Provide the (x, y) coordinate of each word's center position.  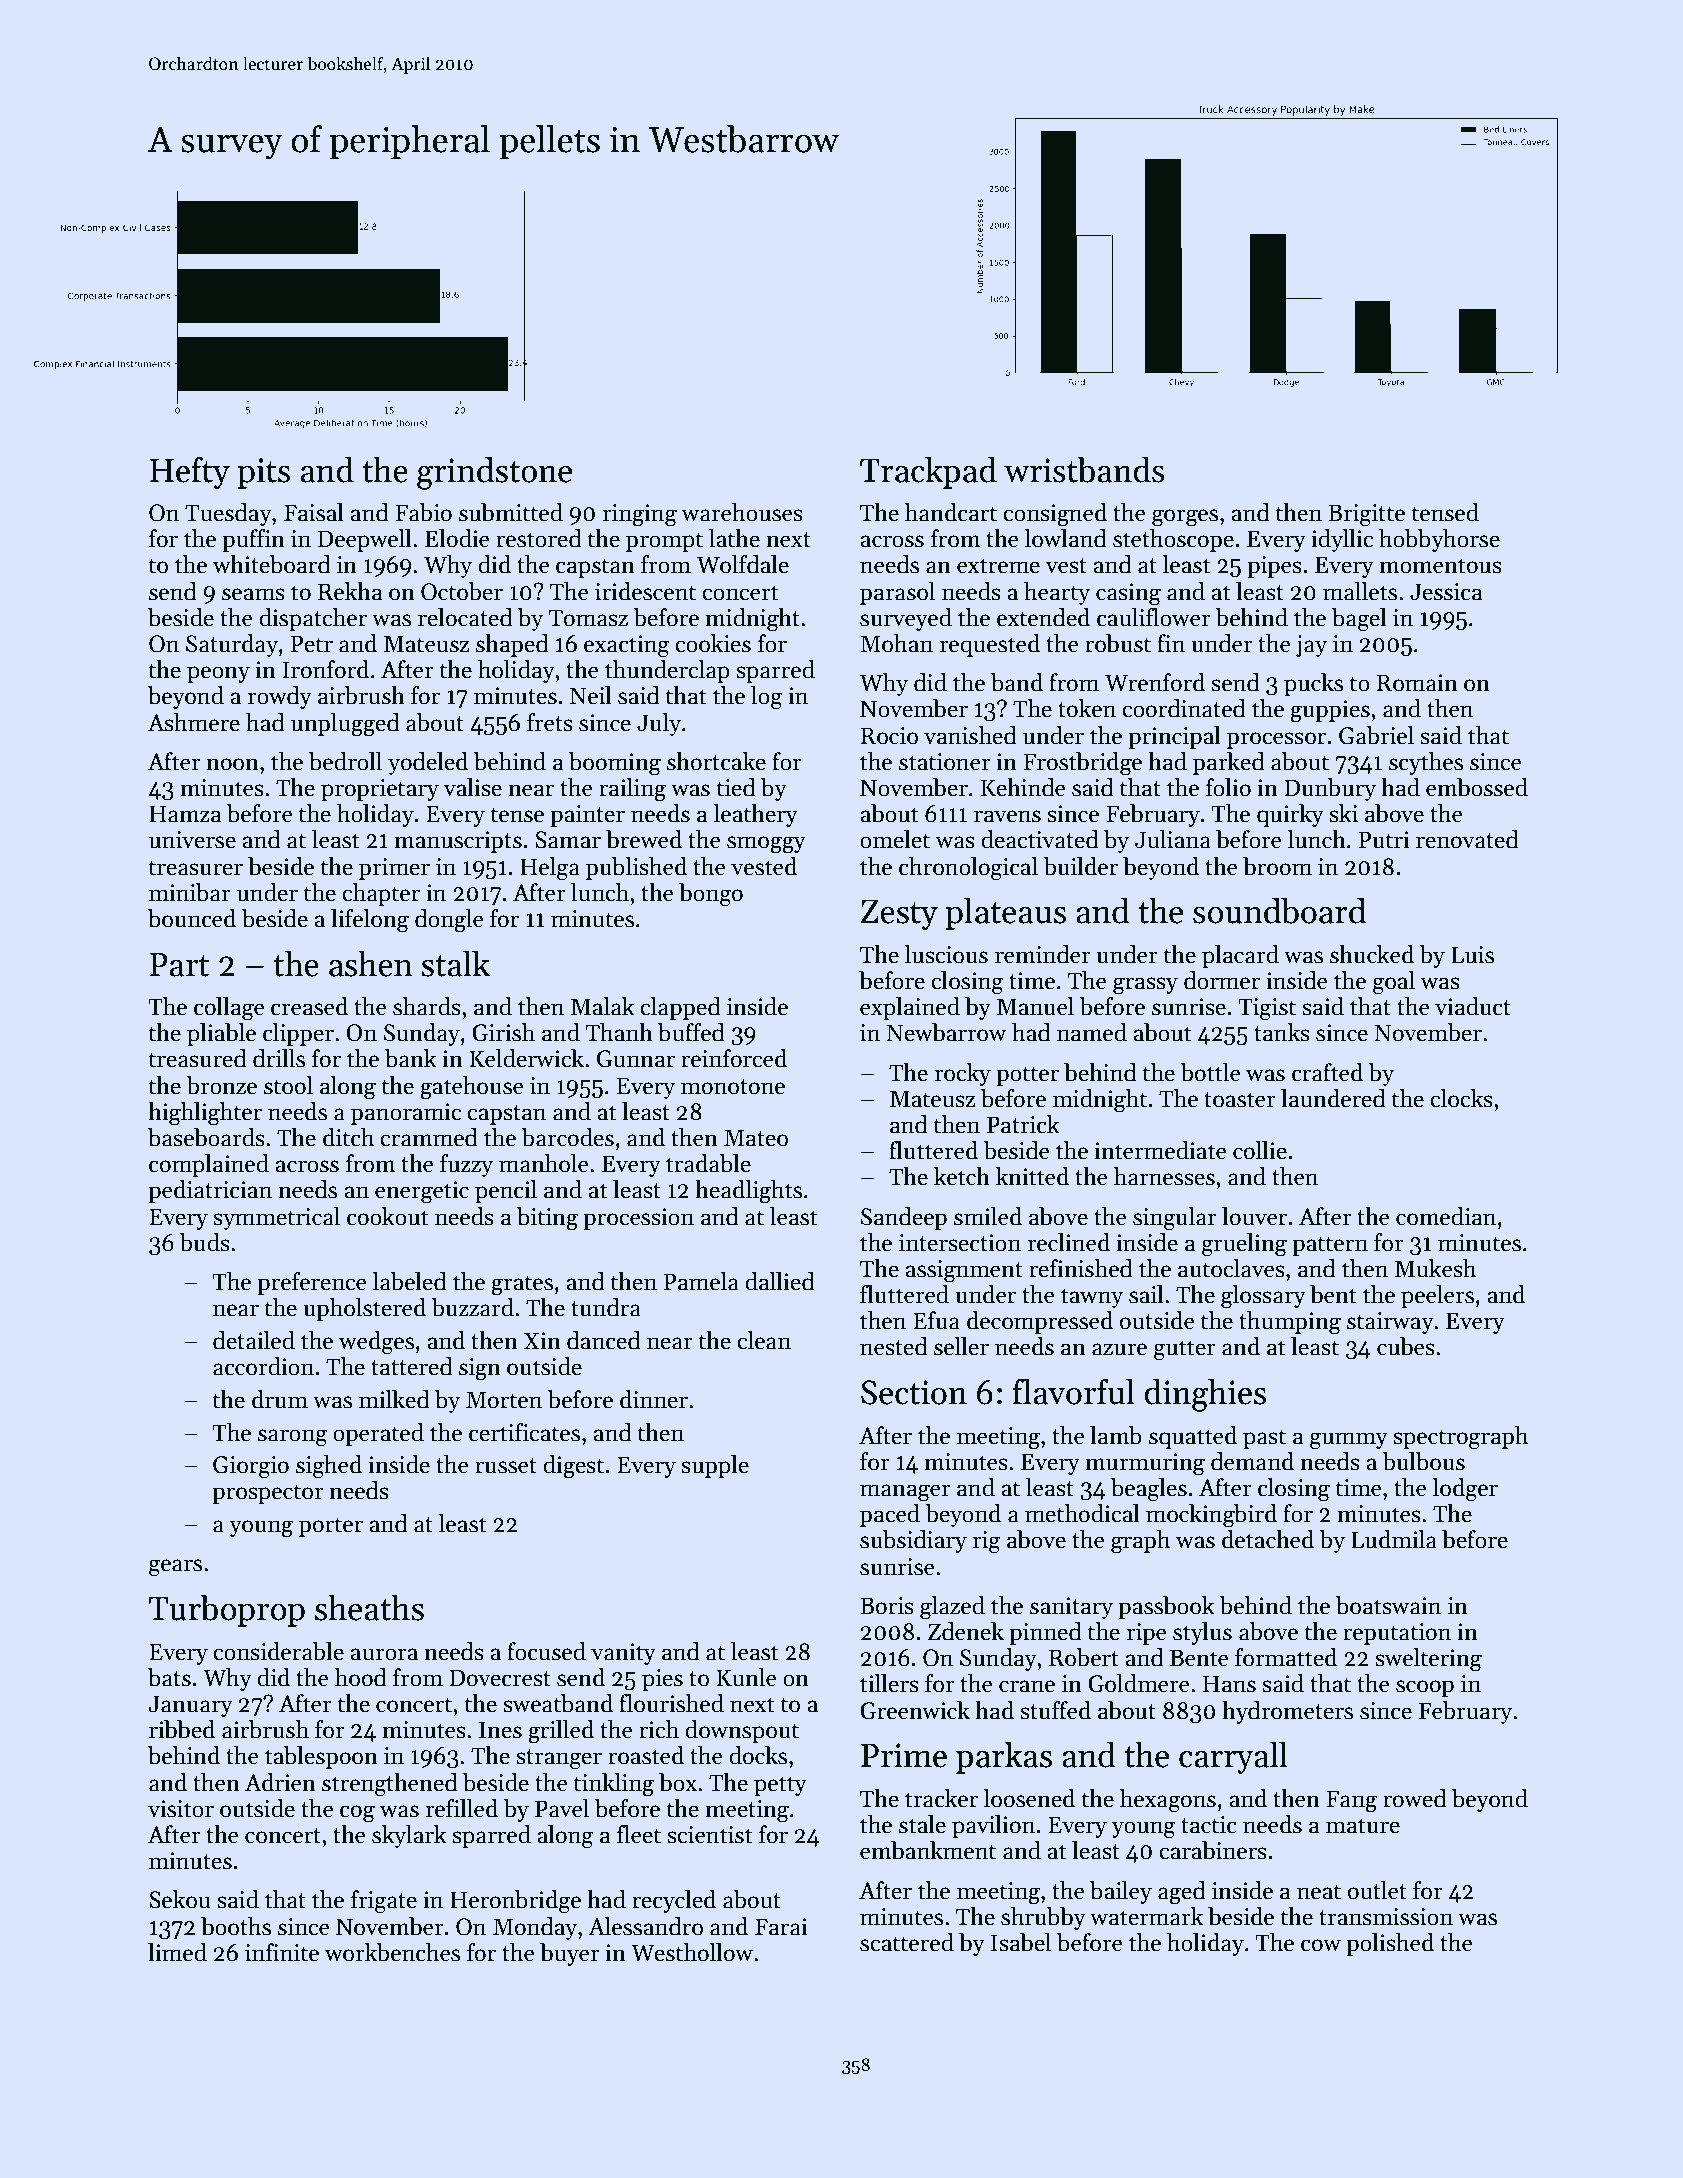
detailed (254, 1340)
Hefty (190, 473)
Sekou (179, 1899)
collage (229, 1009)
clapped (680, 1008)
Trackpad (928, 472)
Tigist (1267, 1009)
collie (1260, 1150)
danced (604, 1340)
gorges (1185, 518)
